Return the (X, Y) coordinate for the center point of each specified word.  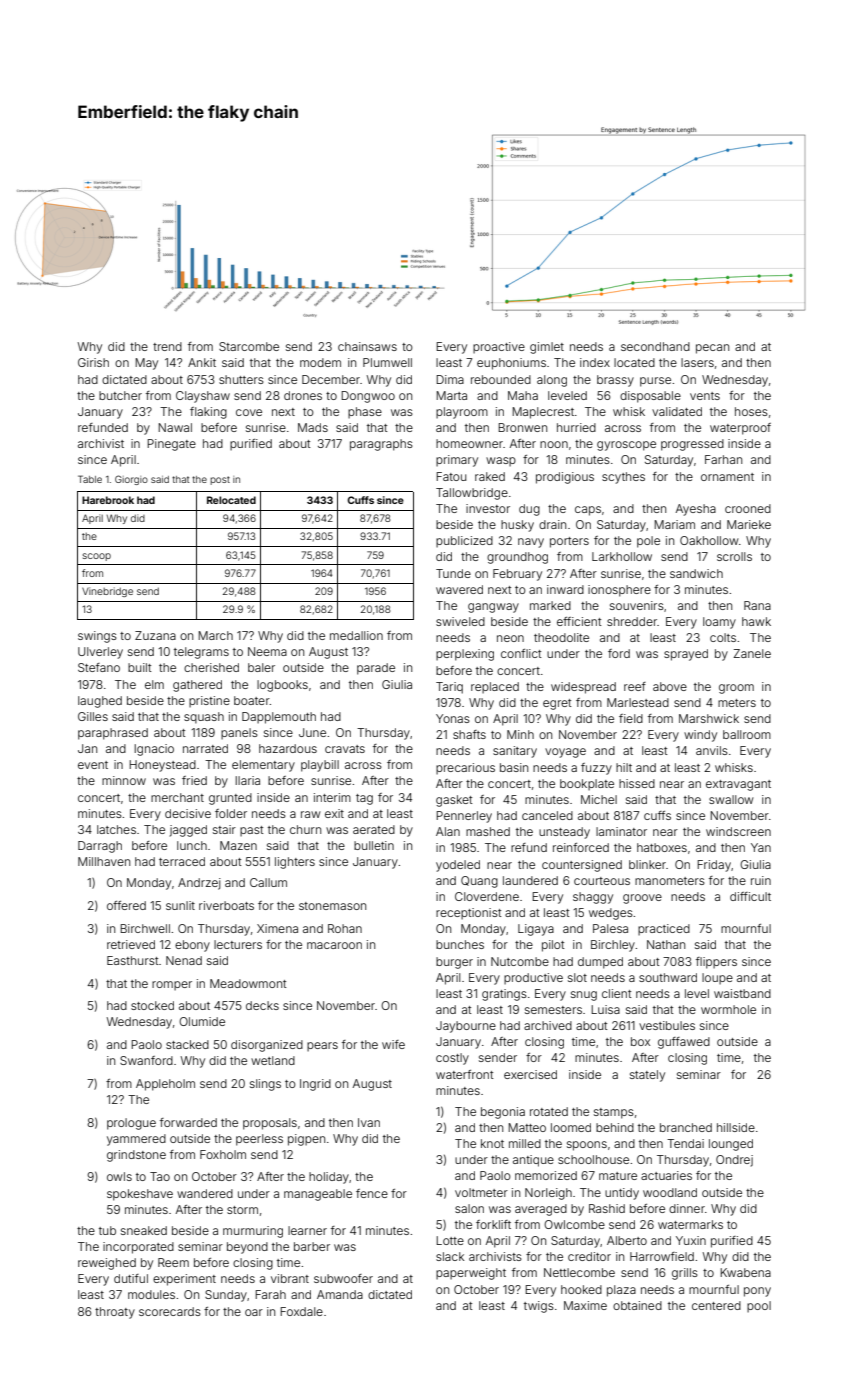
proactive (499, 348)
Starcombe (249, 346)
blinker (647, 864)
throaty (115, 1313)
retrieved (131, 944)
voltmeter (481, 1192)
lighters (295, 863)
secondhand (655, 346)
